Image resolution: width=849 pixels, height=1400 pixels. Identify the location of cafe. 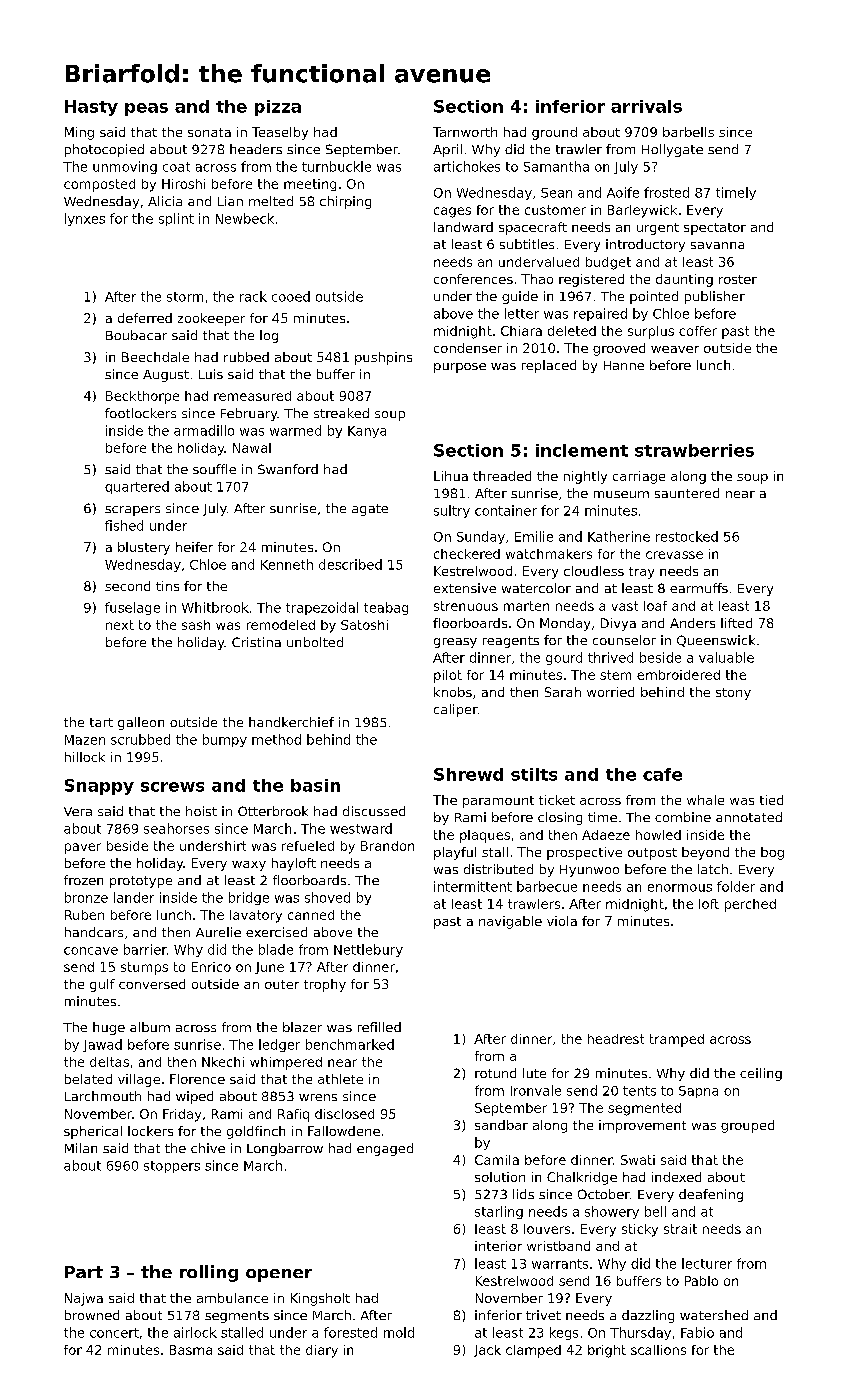
(662, 774).
